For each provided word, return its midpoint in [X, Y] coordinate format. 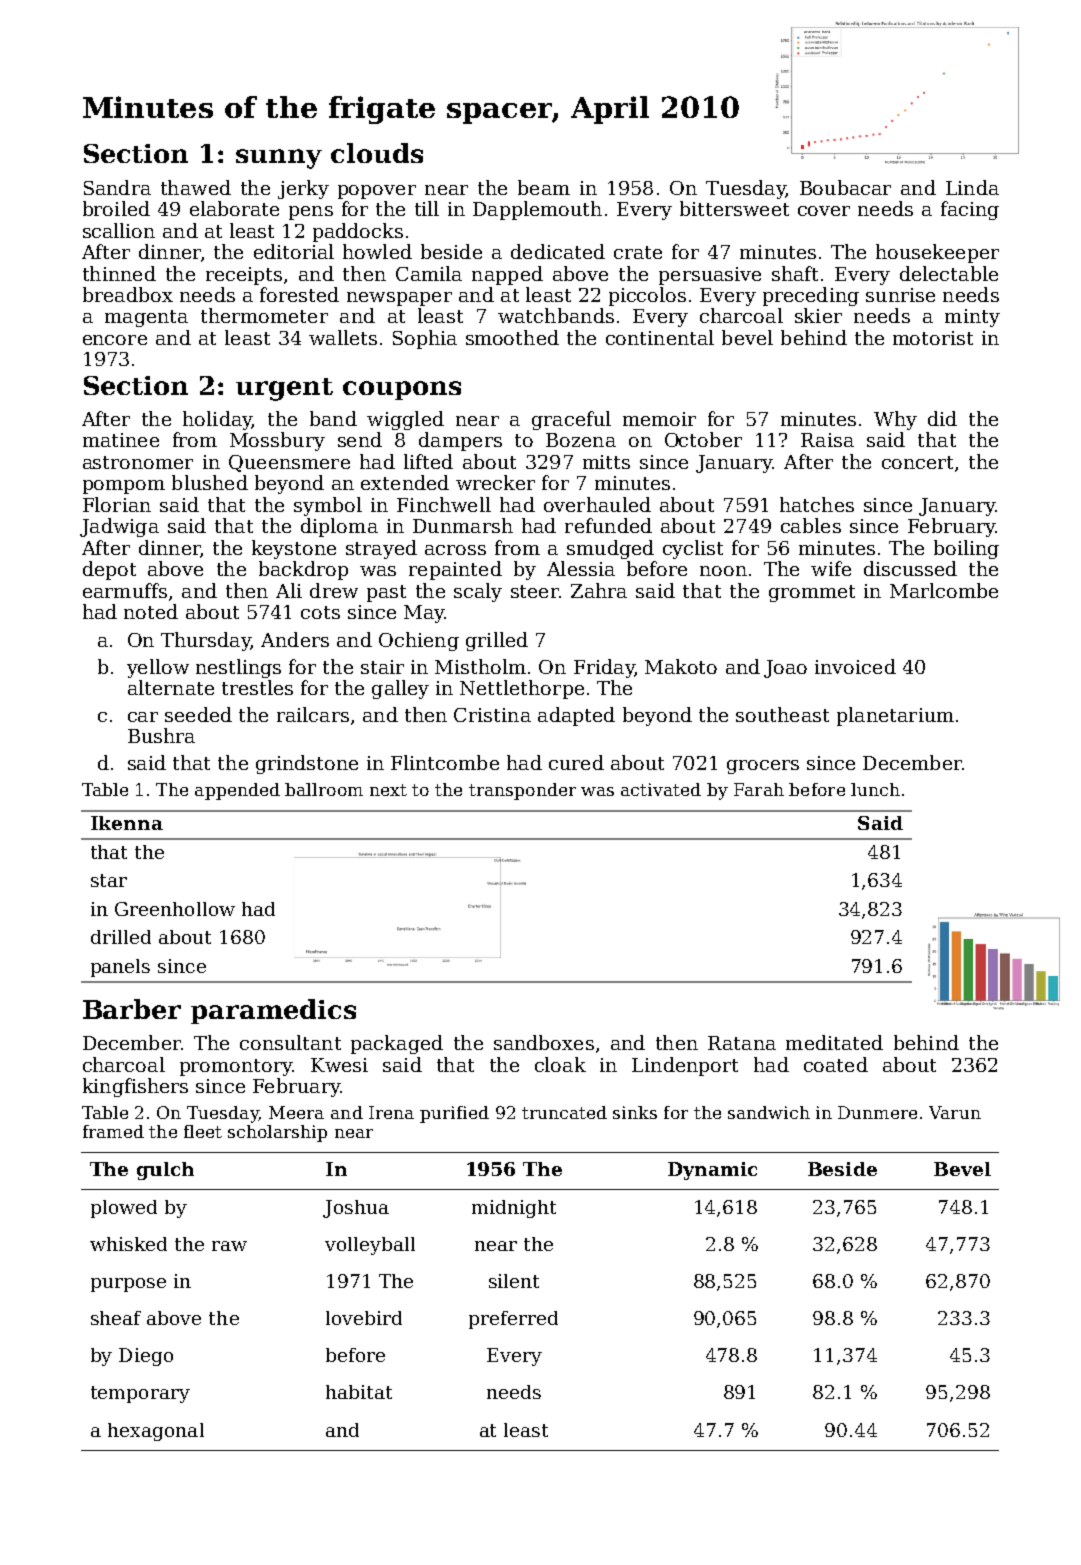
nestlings [238, 668]
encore [115, 340]
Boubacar [845, 187]
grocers [763, 767]
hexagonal [156, 1432]
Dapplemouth [537, 210]
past [386, 593]
